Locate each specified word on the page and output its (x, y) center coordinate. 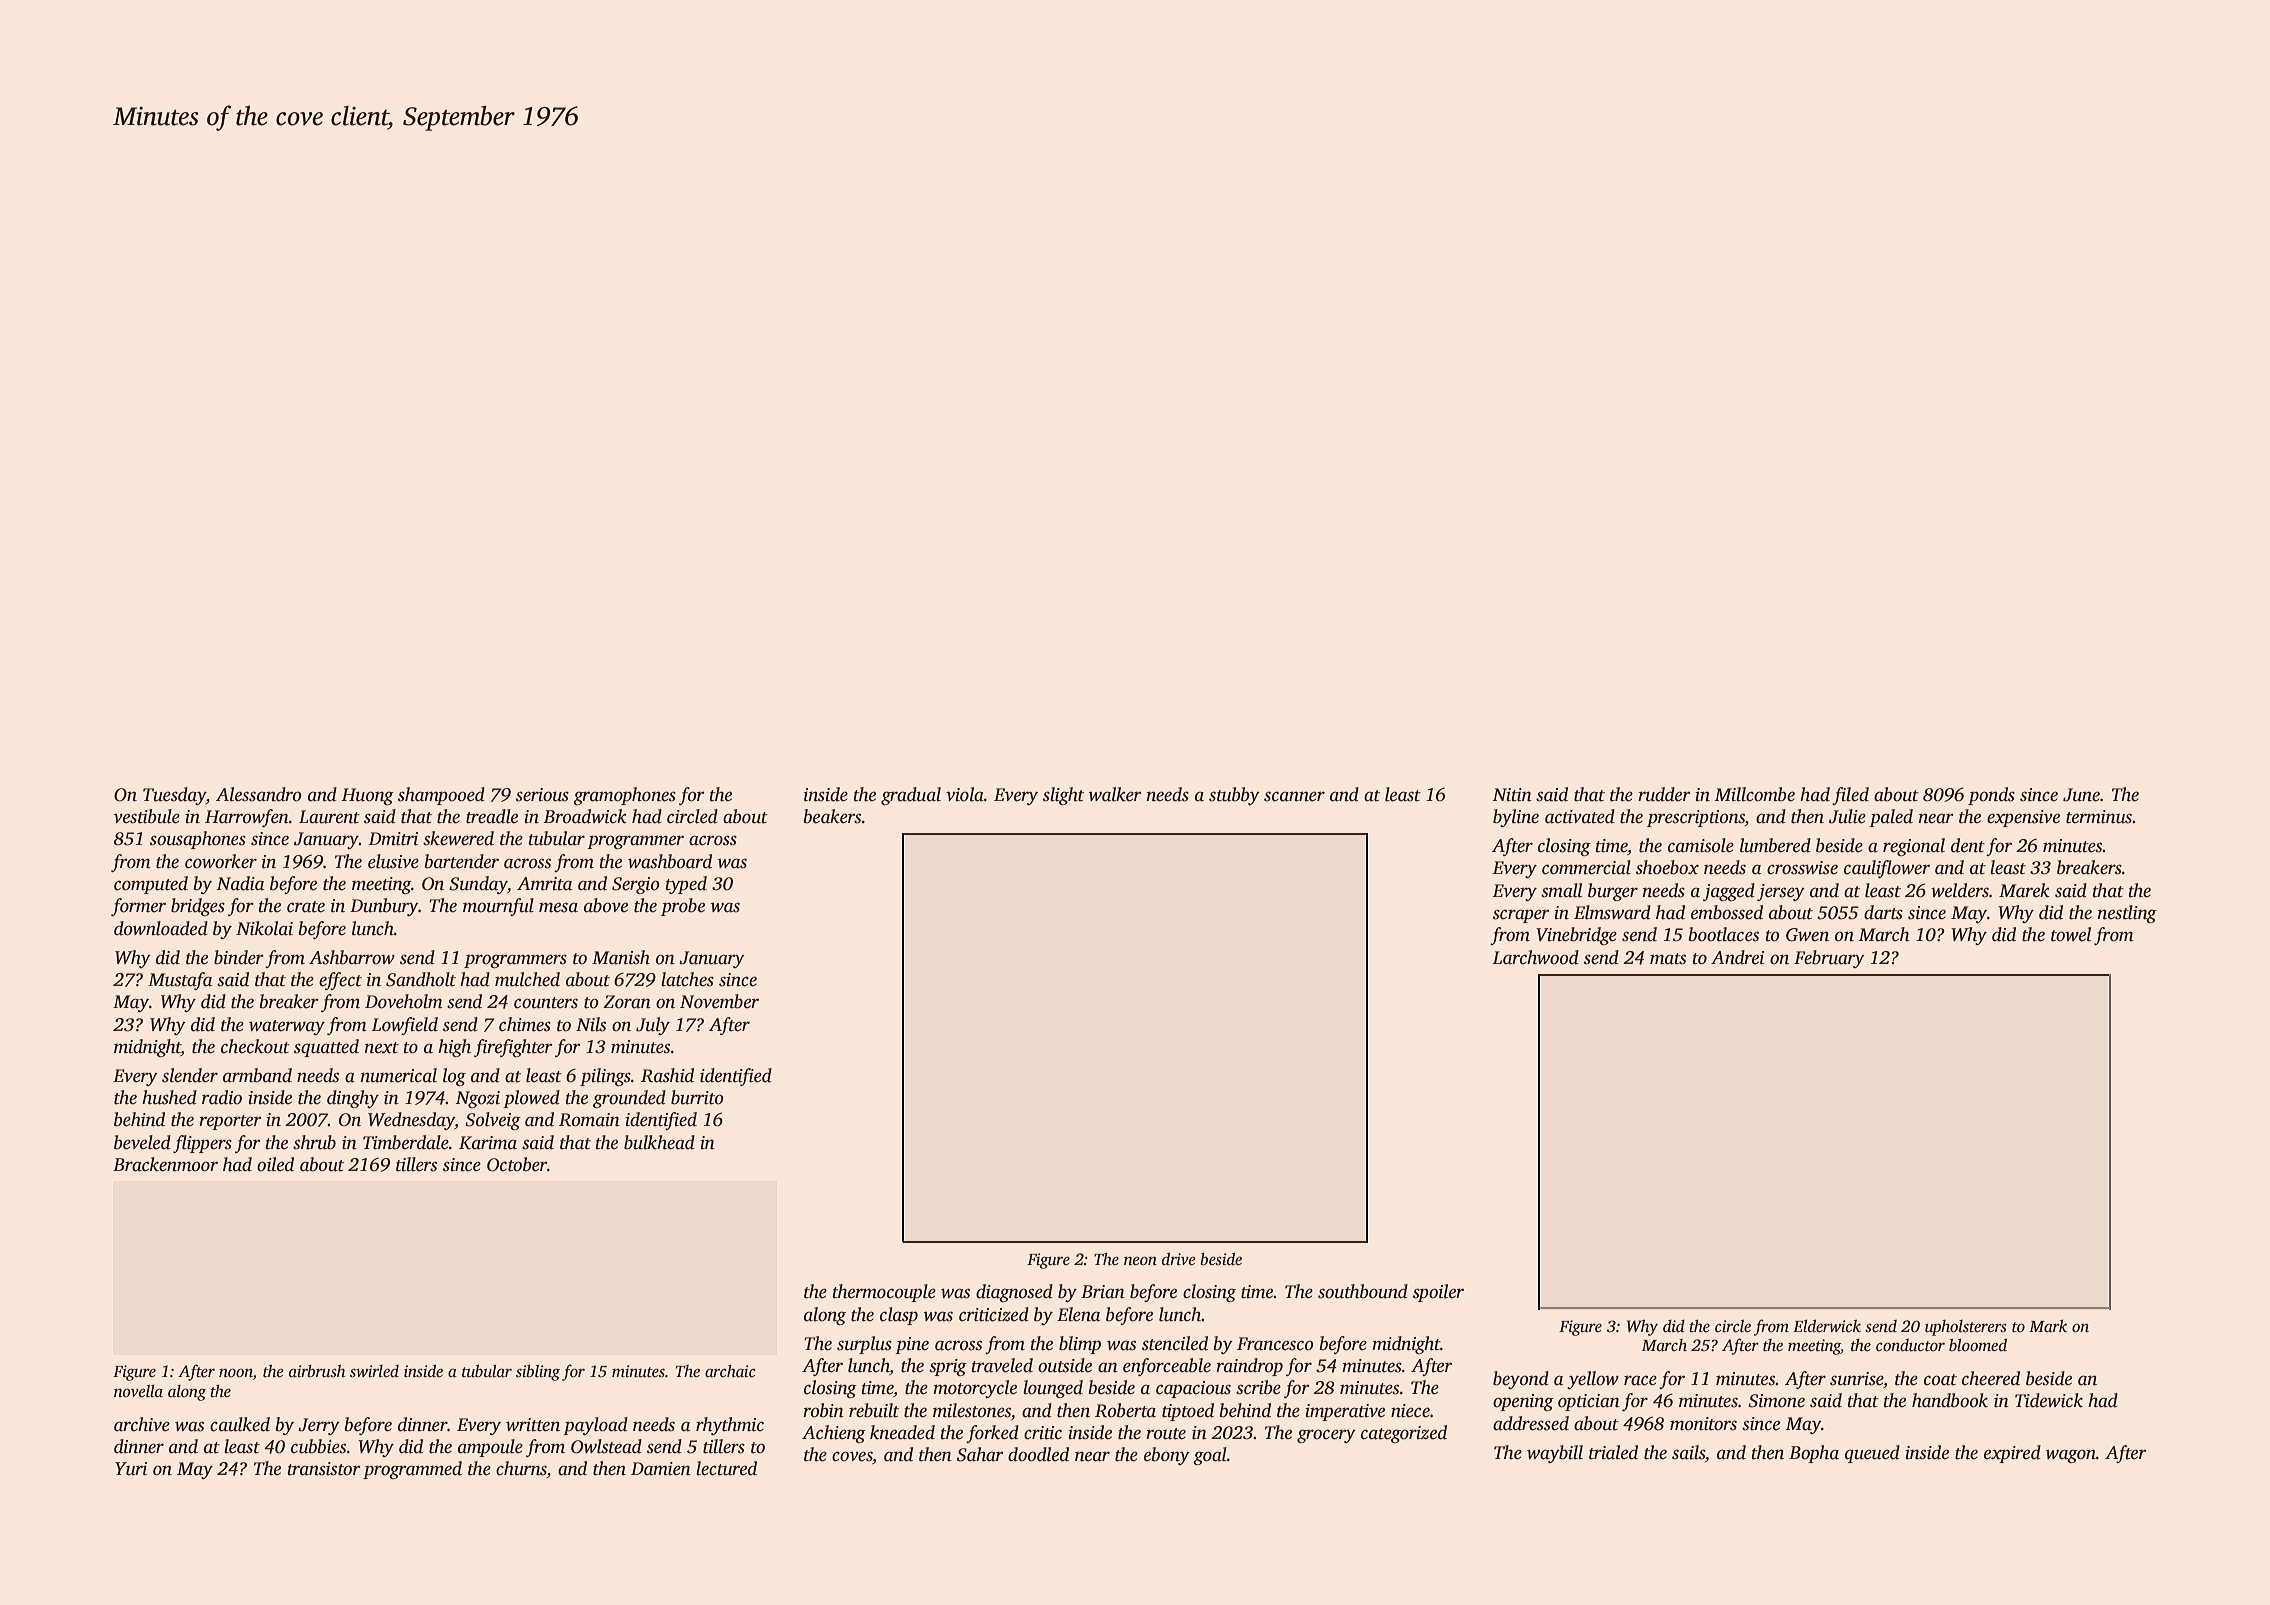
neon (1140, 1261)
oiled (275, 1164)
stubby (1234, 796)
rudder (1664, 794)
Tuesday (174, 796)
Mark (2048, 1326)
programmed (412, 1470)
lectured (726, 1468)
